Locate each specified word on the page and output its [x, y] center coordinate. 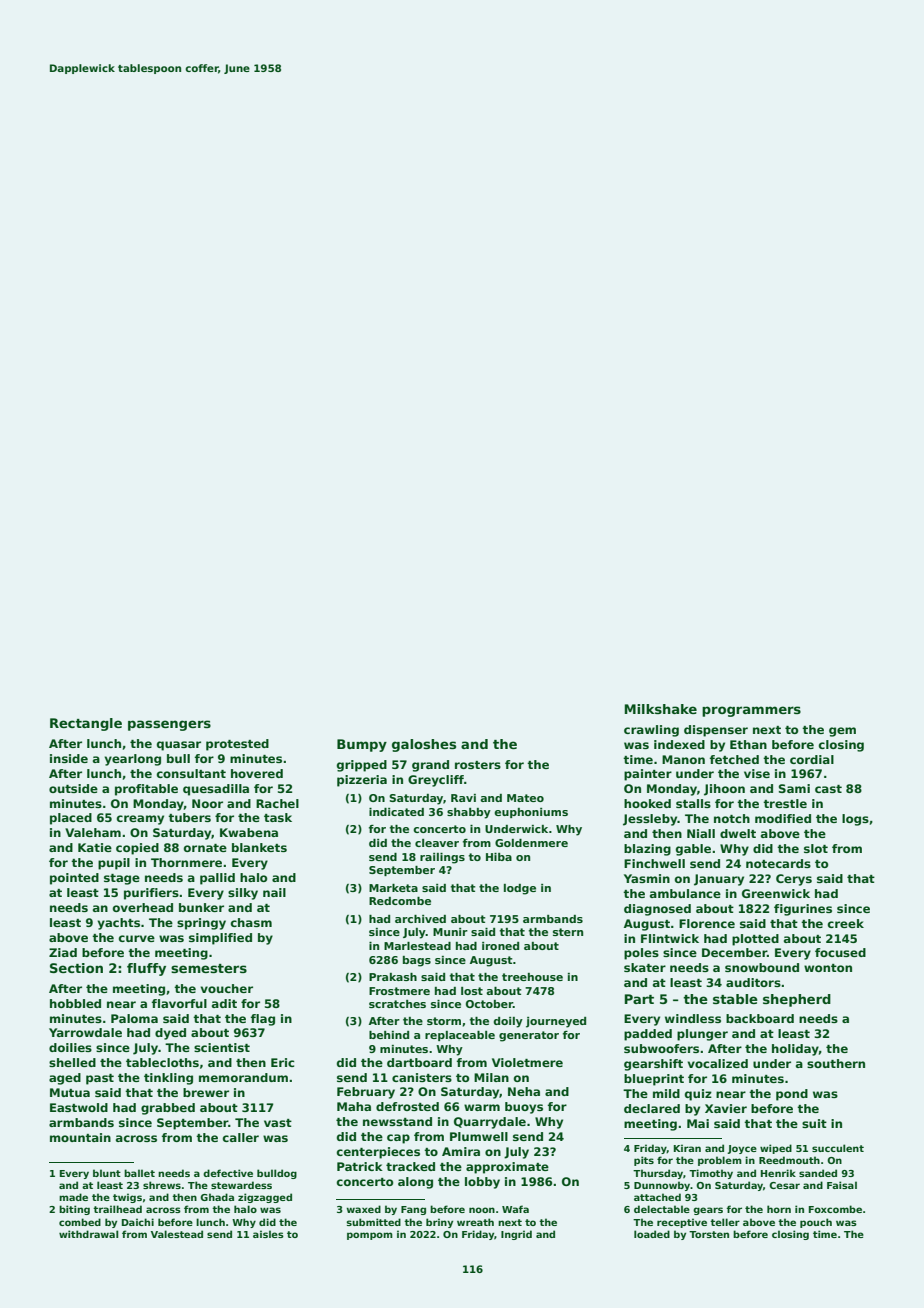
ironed [500, 946]
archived [420, 919]
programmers [751, 711]
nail [274, 892]
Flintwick [670, 938]
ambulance [685, 893]
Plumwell [479, 1136]
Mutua [70, 1092]
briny [439, 1223]
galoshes [424, 745]
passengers [169, 725]
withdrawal [88, 1234]
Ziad [63, 952]
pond [792, 1095]
